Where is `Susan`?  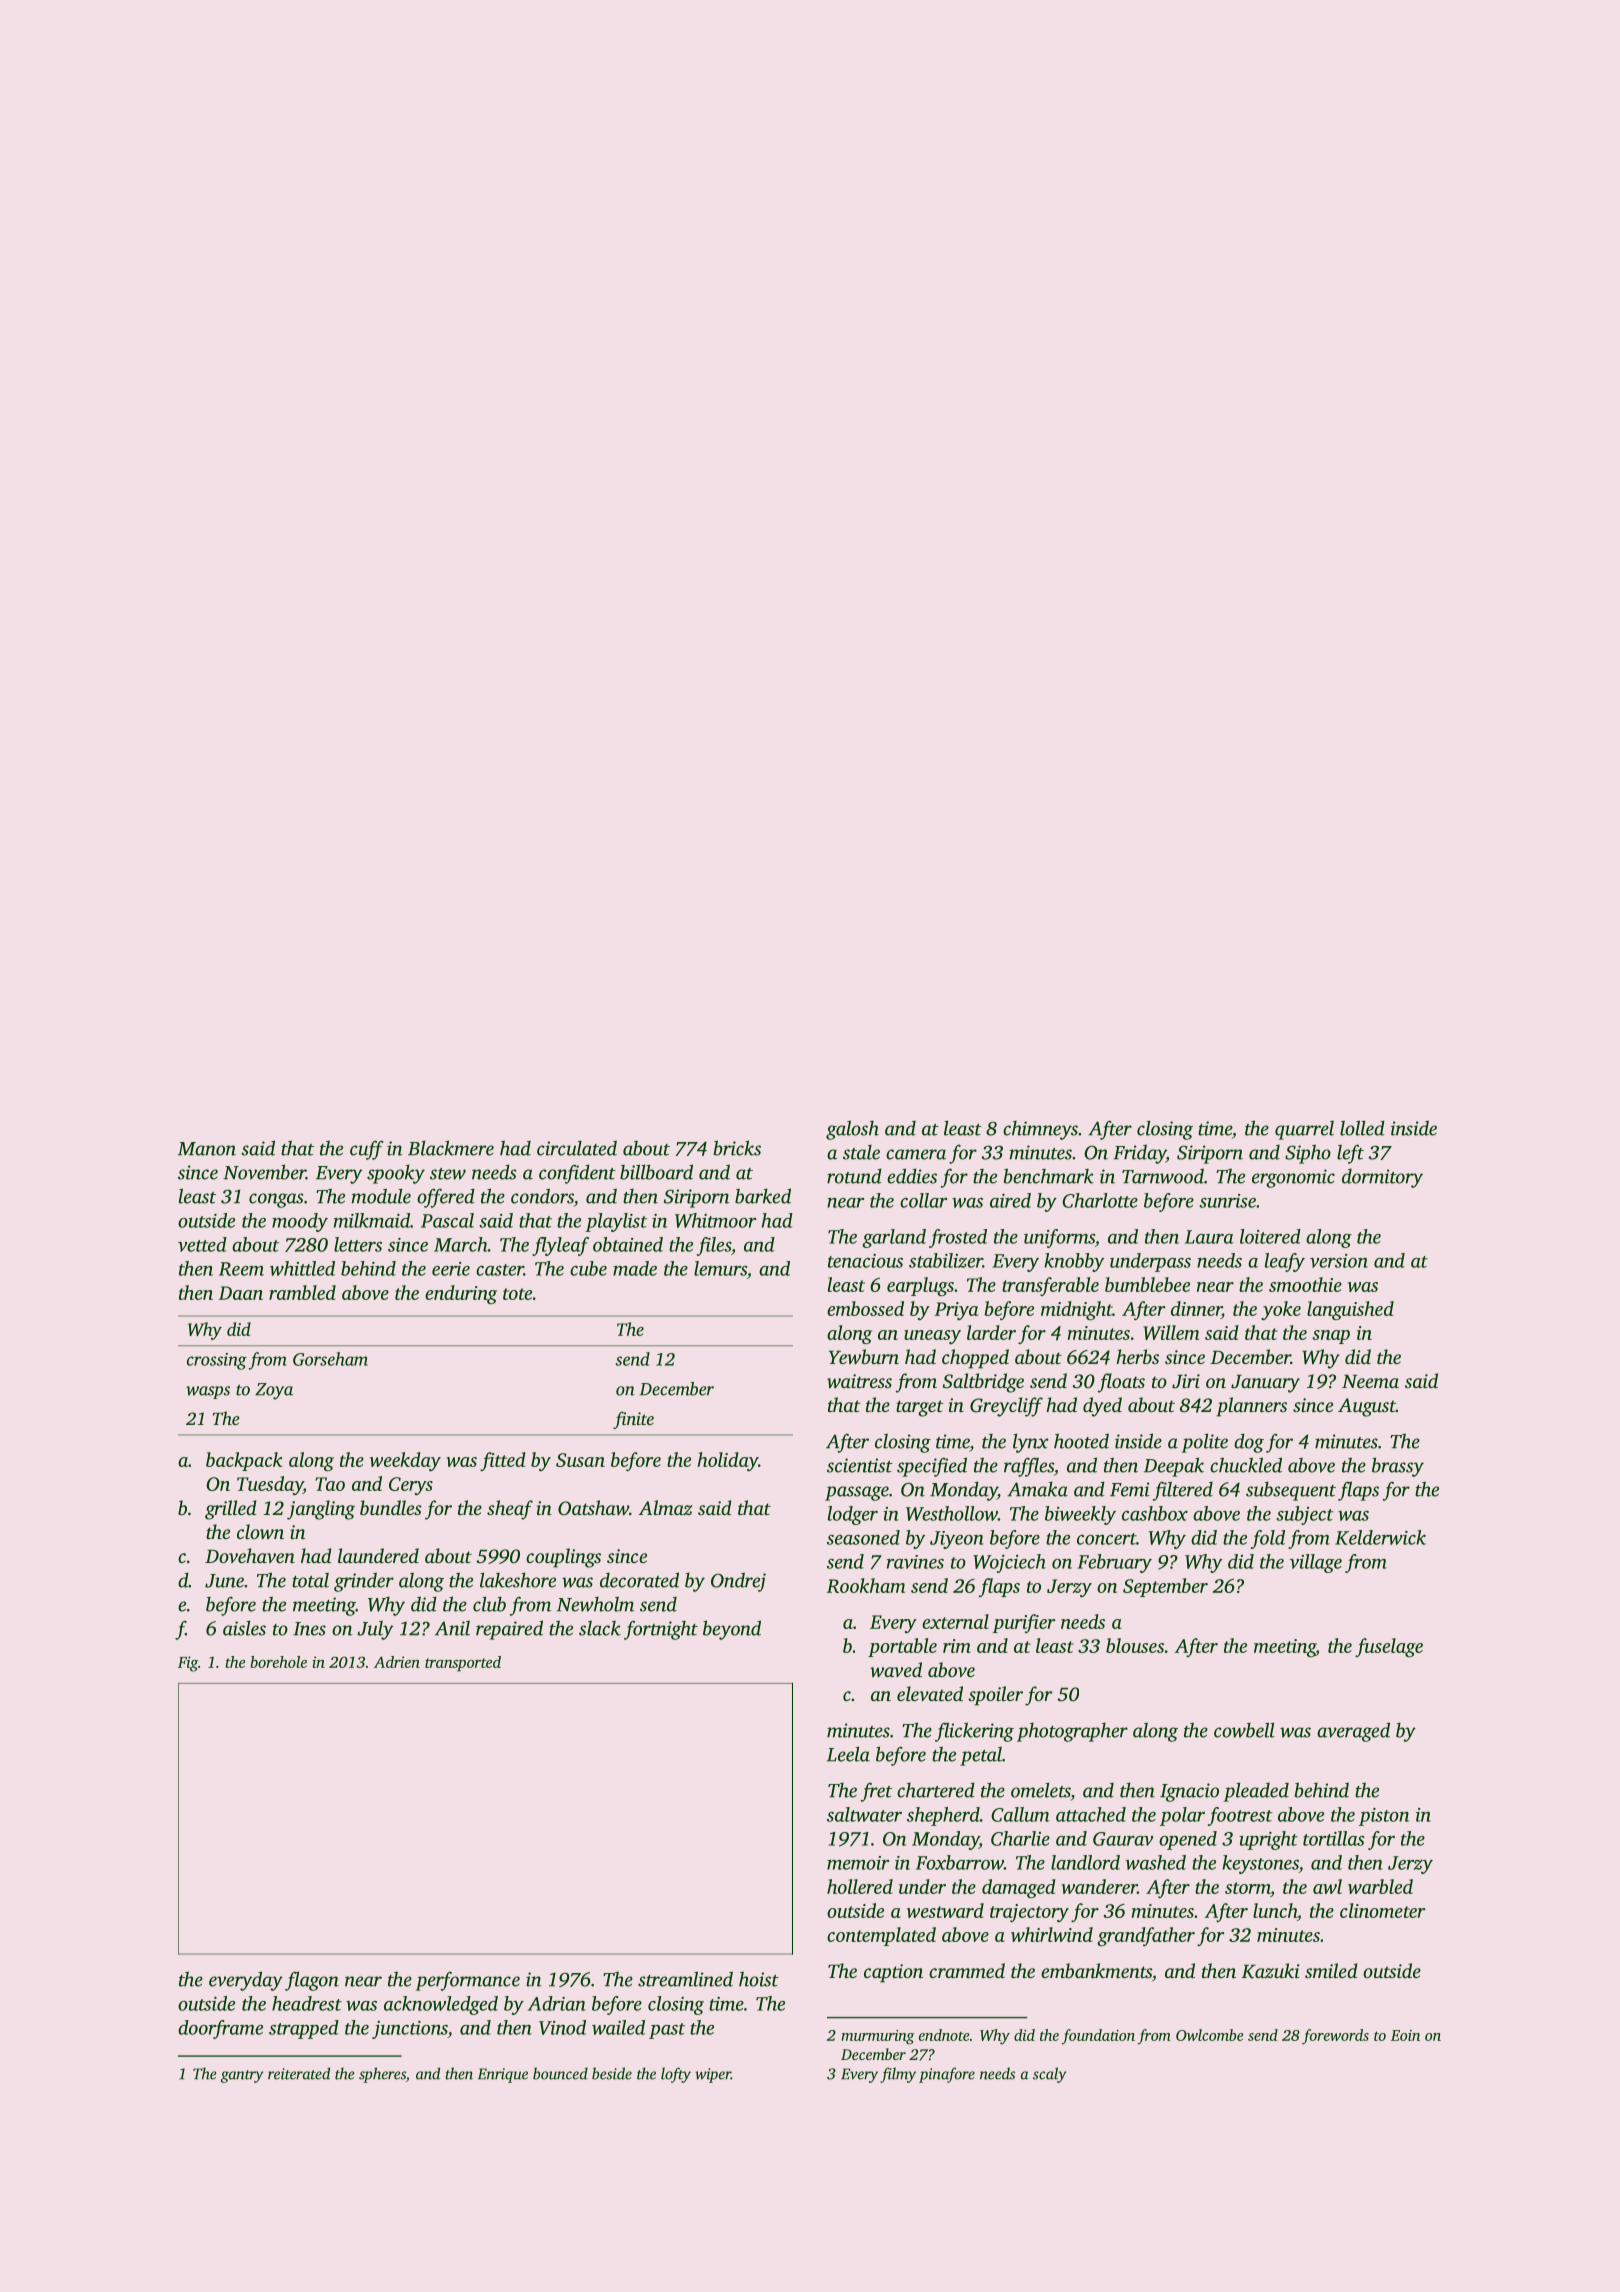 Susan is located at coordinates (580, 1460).
